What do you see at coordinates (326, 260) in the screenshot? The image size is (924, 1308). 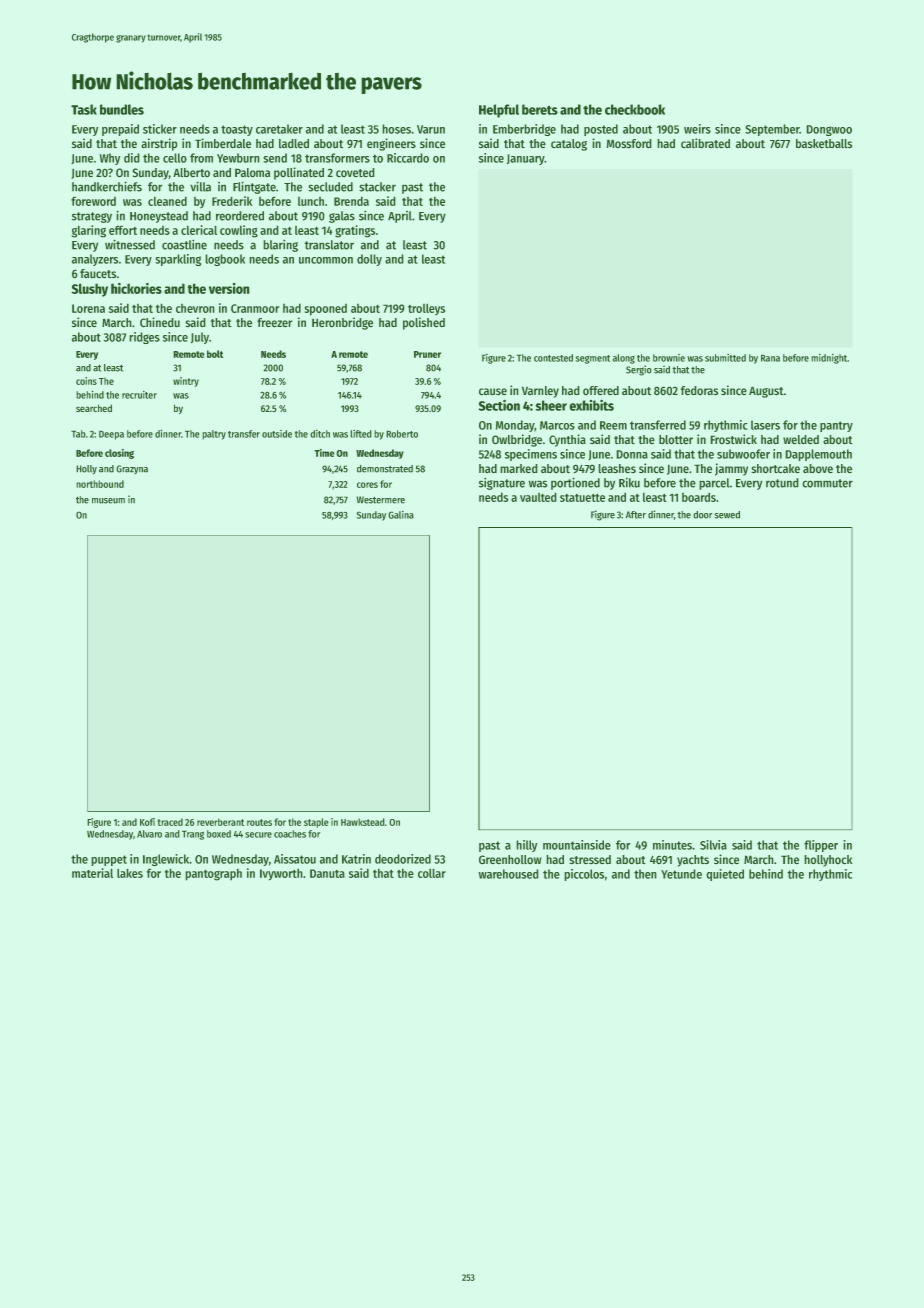 I see `uncommon` at bounding box center [326, 260].
